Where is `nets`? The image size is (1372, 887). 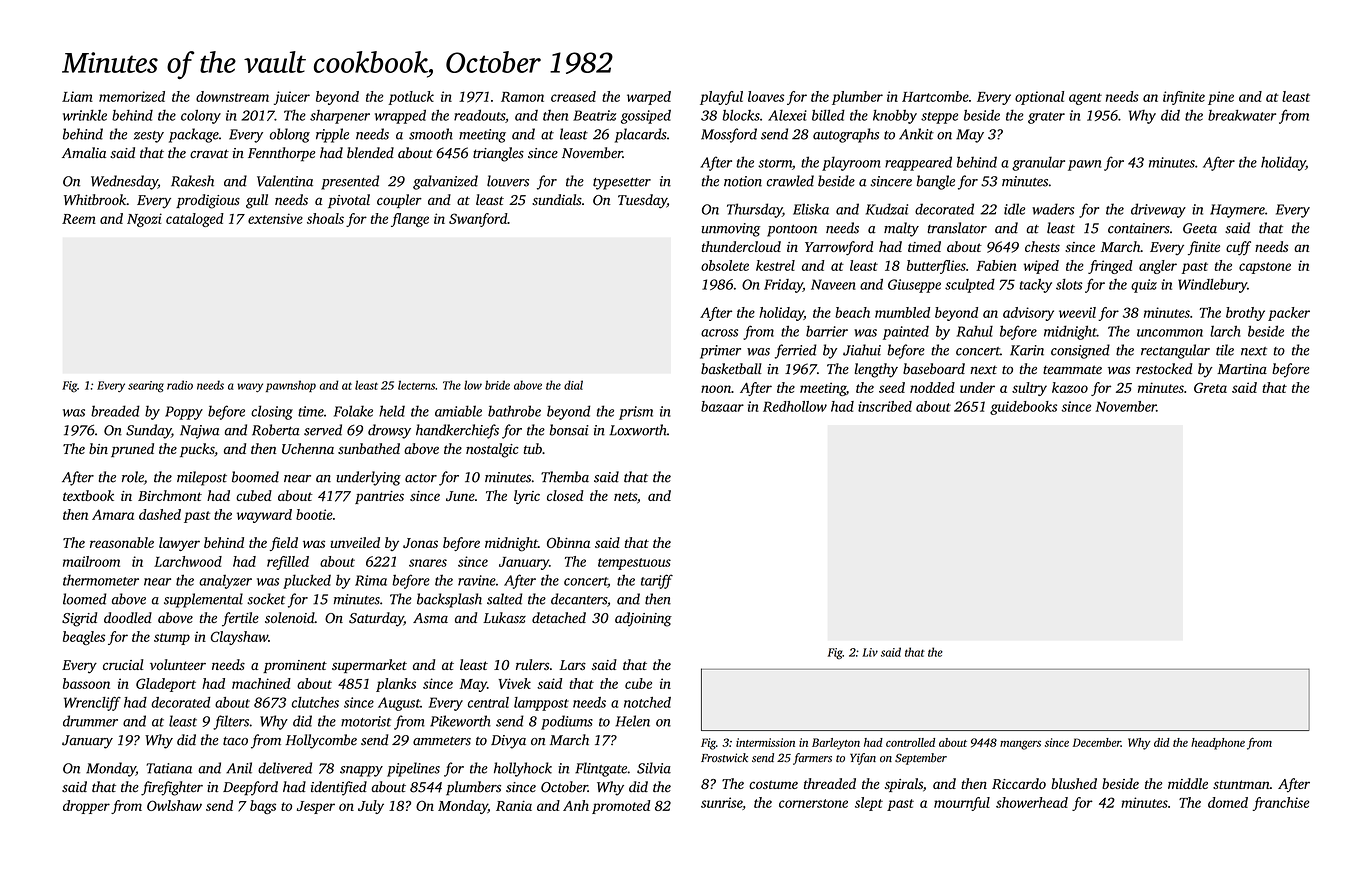 nets is located at coordinates (625, 496).
